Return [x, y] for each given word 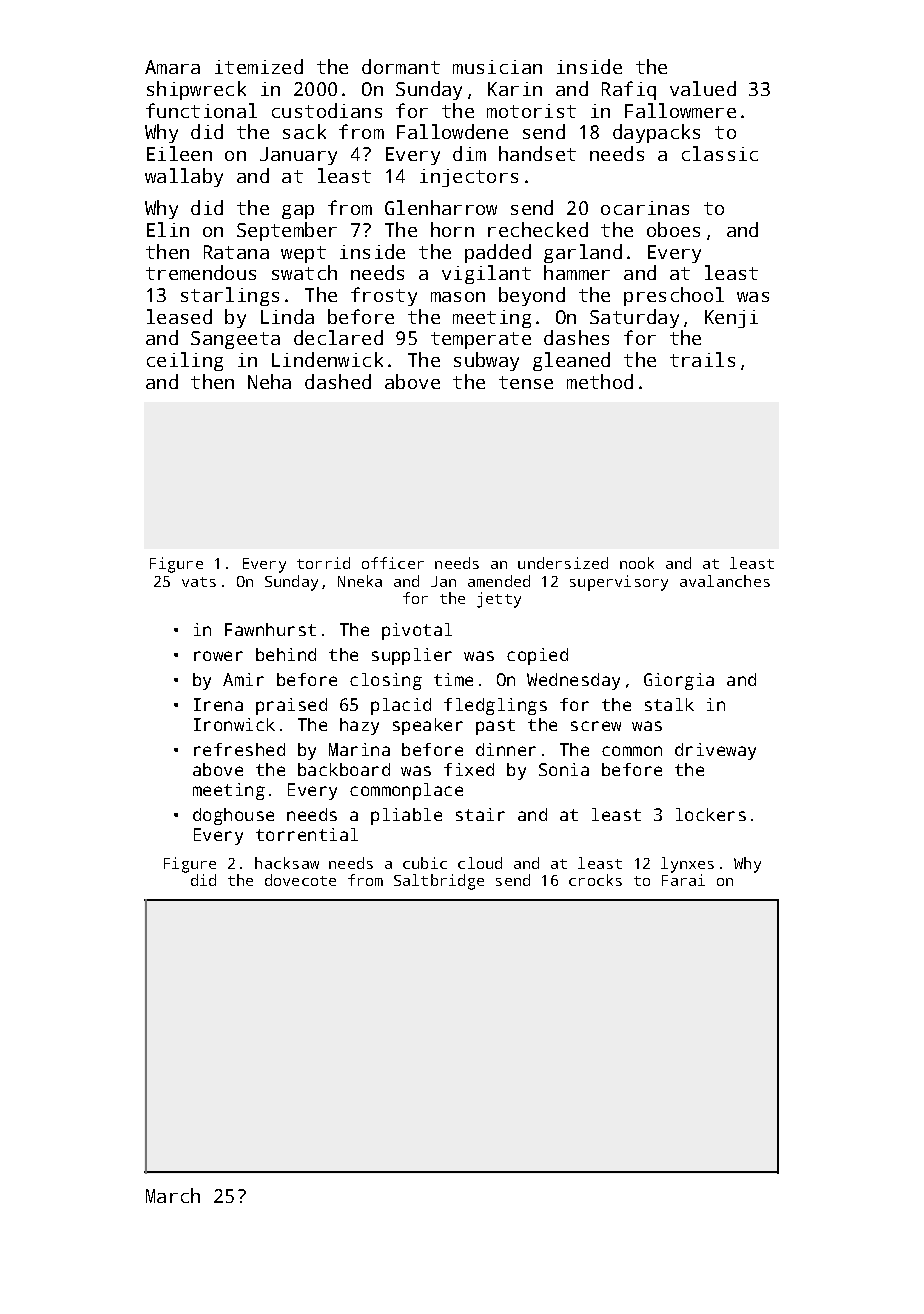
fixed [469, 769]
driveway [715, 751]
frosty [384, 296]
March [173, 1195]
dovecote [300, 880]
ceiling [185, 361]
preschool [674, 296]
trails [702, 359]
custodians [327, 110]
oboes [673, 229]
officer [393, 563]
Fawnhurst [270, 629]
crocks [595, 880]
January [298, 156]
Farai [683, 880]
